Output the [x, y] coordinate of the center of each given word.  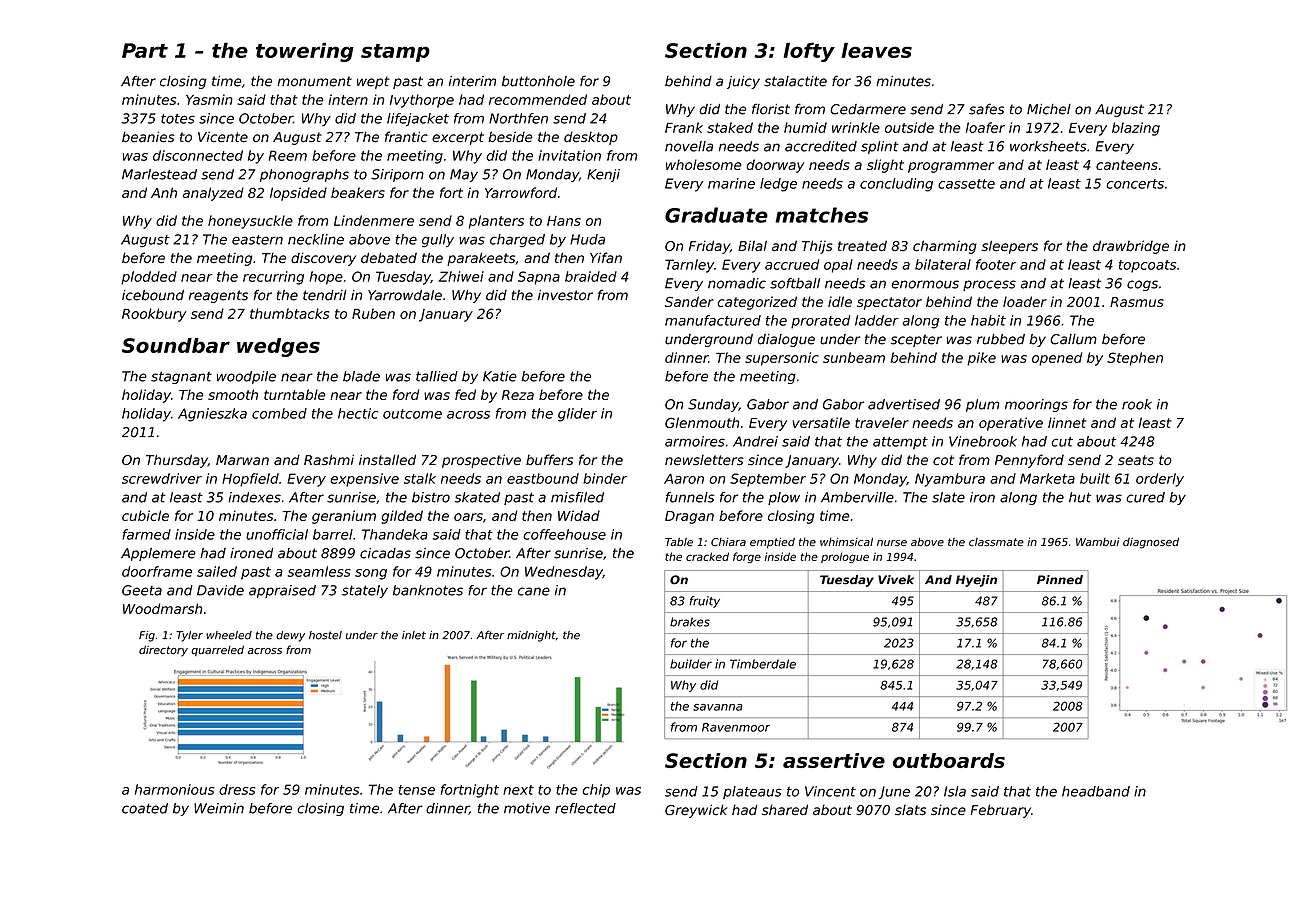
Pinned [1060, 580]
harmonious [175, 789]
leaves [877, 50]
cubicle [145, 515]
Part [145, 50]
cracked [707, 556]
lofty [809, 52]
